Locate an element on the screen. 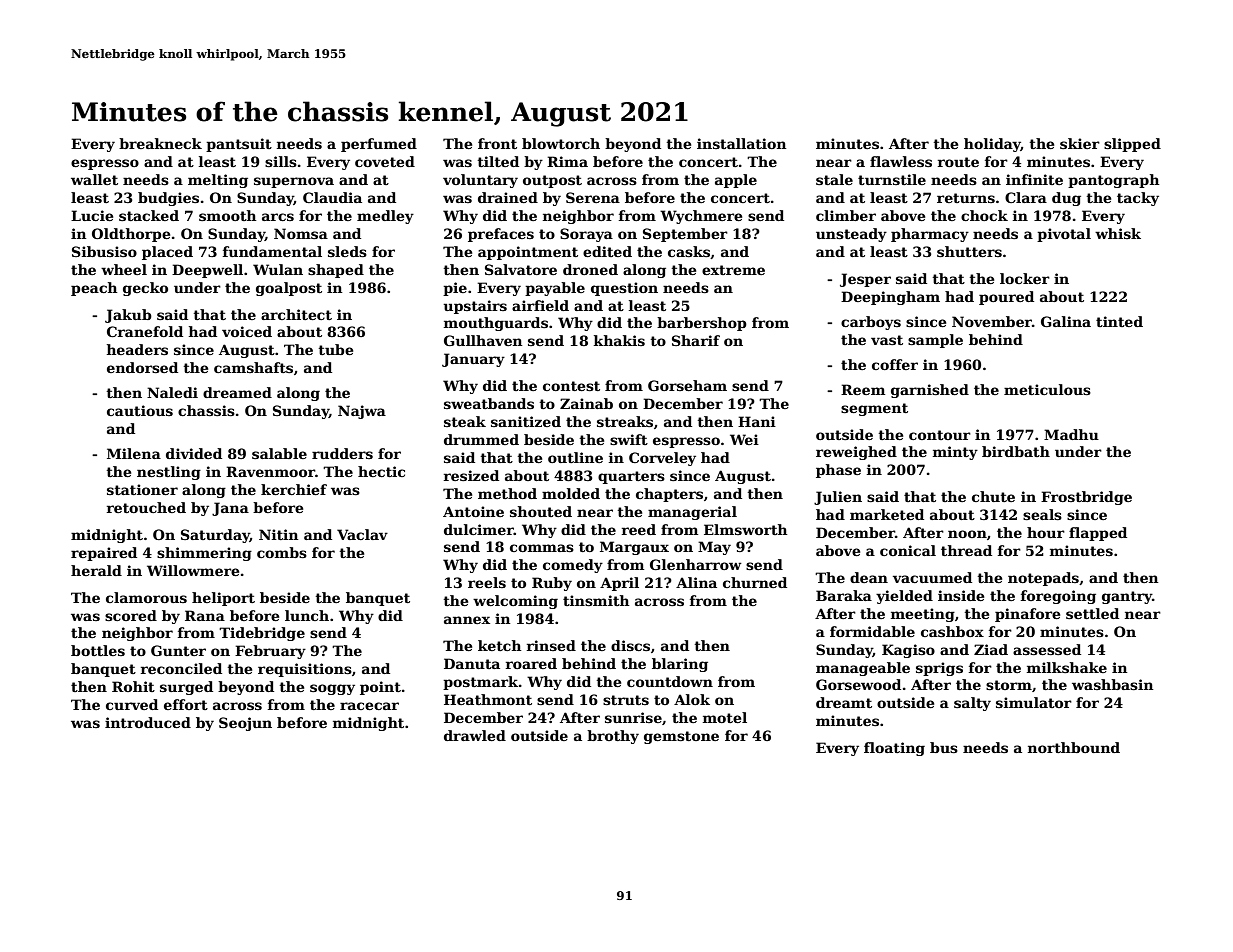 Image resolution: width=1233 pixels, height=952 pixels. birdbath is located at coordinates (1016, 451).
